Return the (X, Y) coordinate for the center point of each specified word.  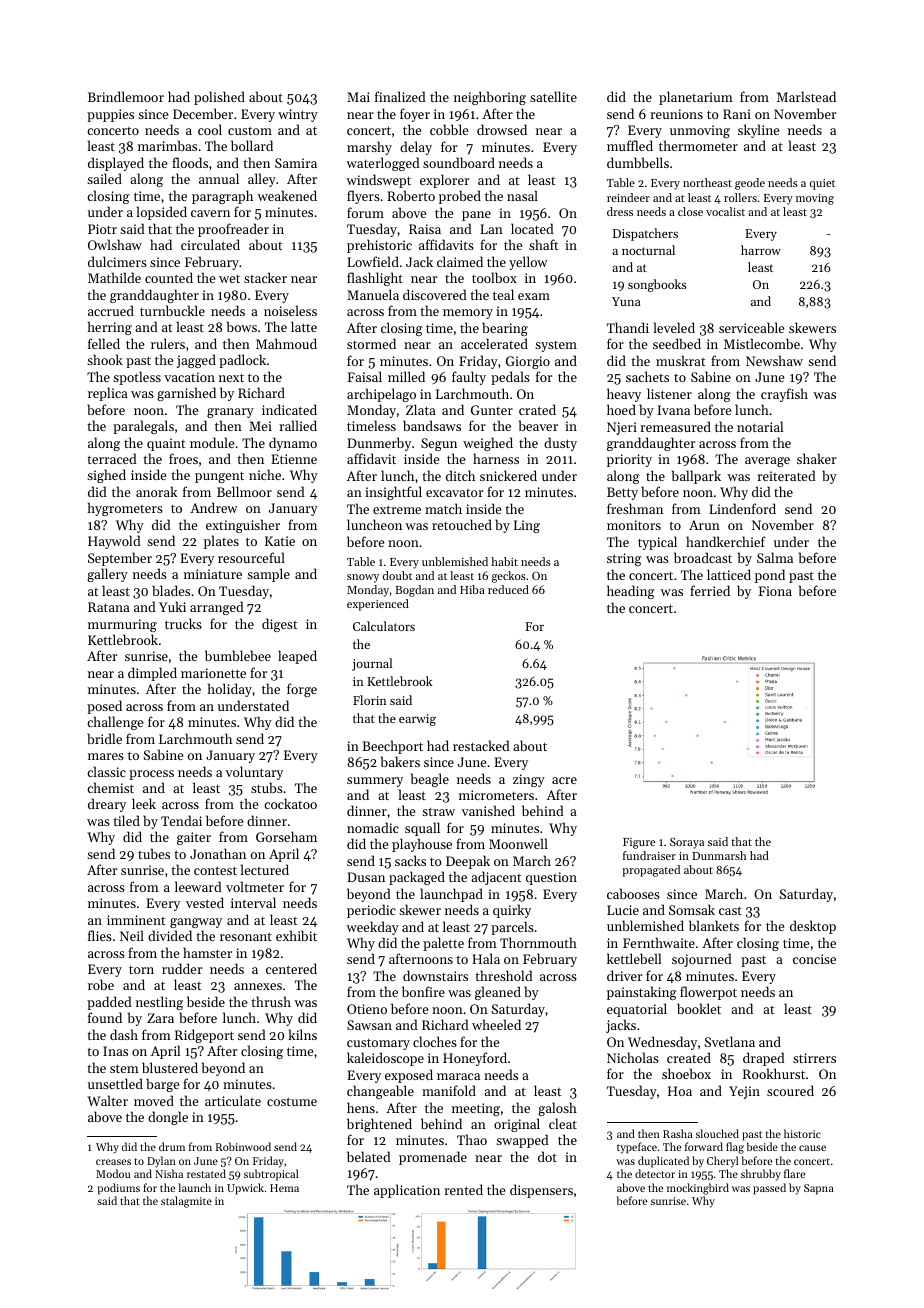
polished (219, 98)
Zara (160, 1018)
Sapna (819, 1189)
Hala (486, 958)
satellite (553, 96)
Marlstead (806, 96)
